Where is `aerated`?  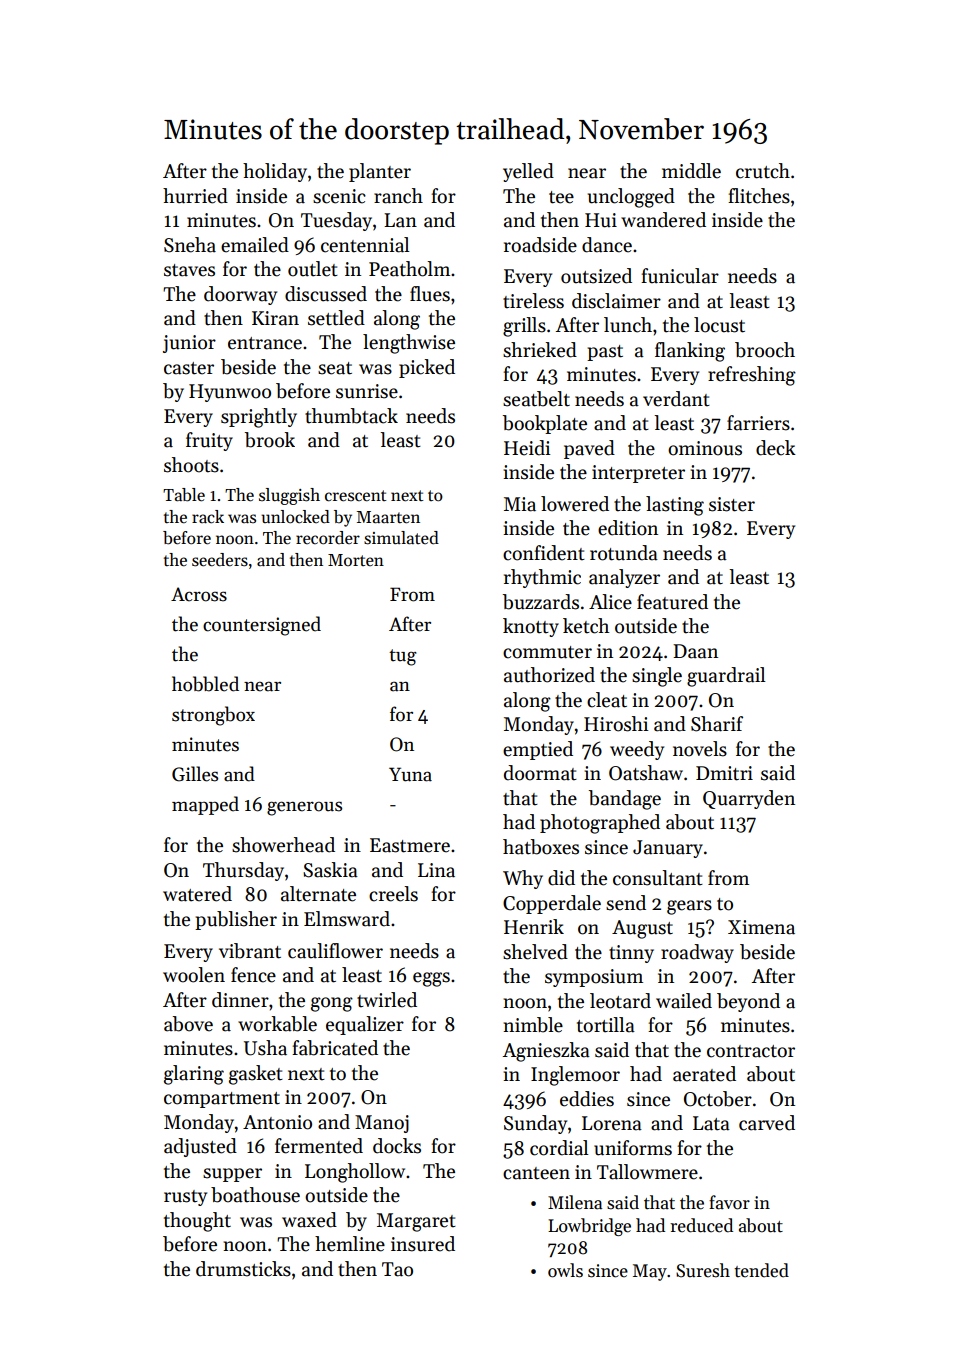 aerated is located at coordinates (704, 1074).
